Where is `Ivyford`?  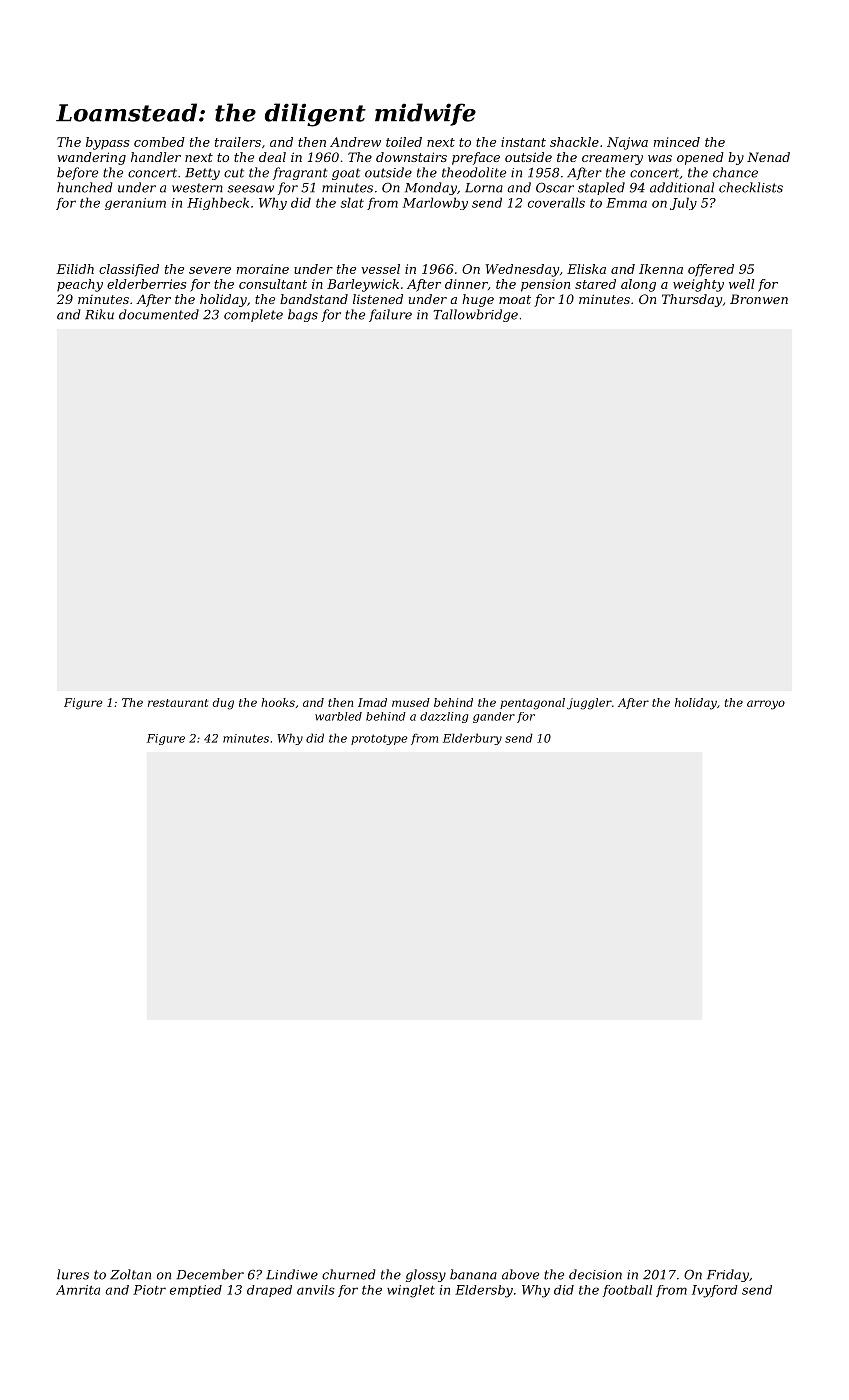 Ivyford is located at coordinates (715, 1291).
